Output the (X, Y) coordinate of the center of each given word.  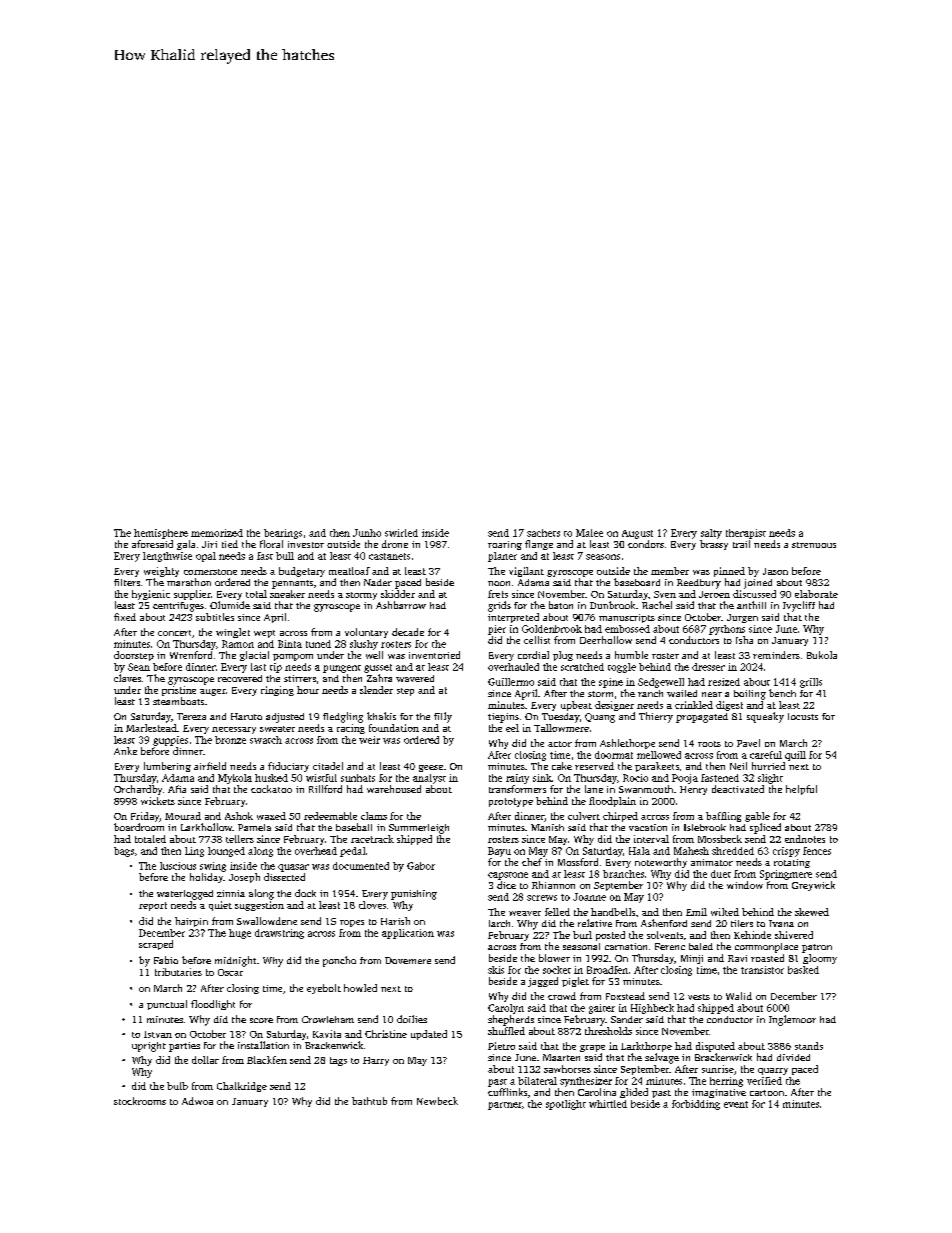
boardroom (139, 827)
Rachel (657, 605)
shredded (733, 851)
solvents (665, 935)
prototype (511, 802)
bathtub (369, 1101)
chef (532, 862)
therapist (746, 534)
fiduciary (288, 767)
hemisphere (161, 534)
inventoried (434, 655)
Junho (367, 533)
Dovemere (408, 960)
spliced (765, 828)
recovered (240, 678)
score (261, 1020)
